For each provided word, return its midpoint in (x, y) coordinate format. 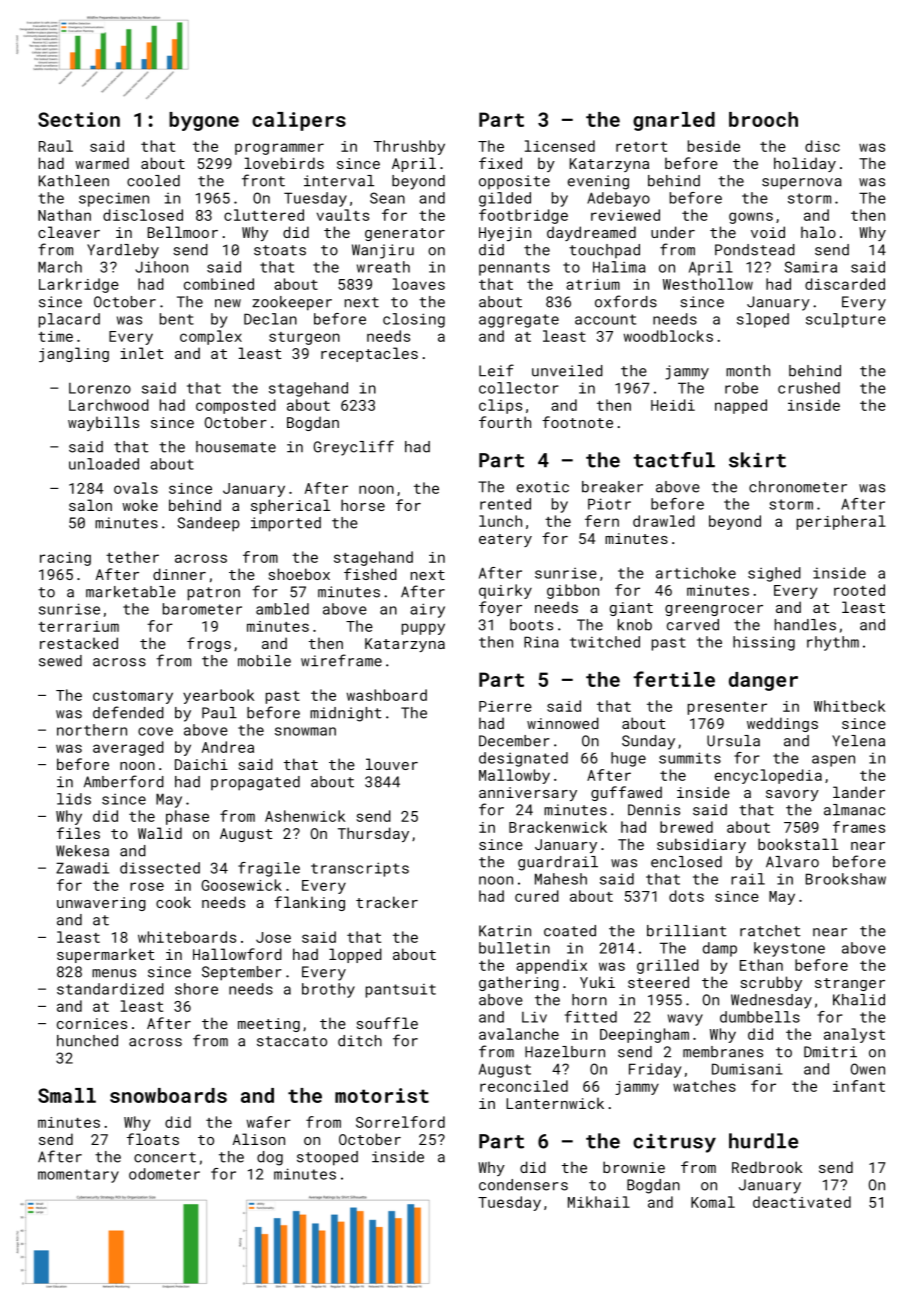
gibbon (573, 591)
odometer (164, 1174)
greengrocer (714, 610)
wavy (685, 1020)
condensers (523, 1185)
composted (236, 406)
